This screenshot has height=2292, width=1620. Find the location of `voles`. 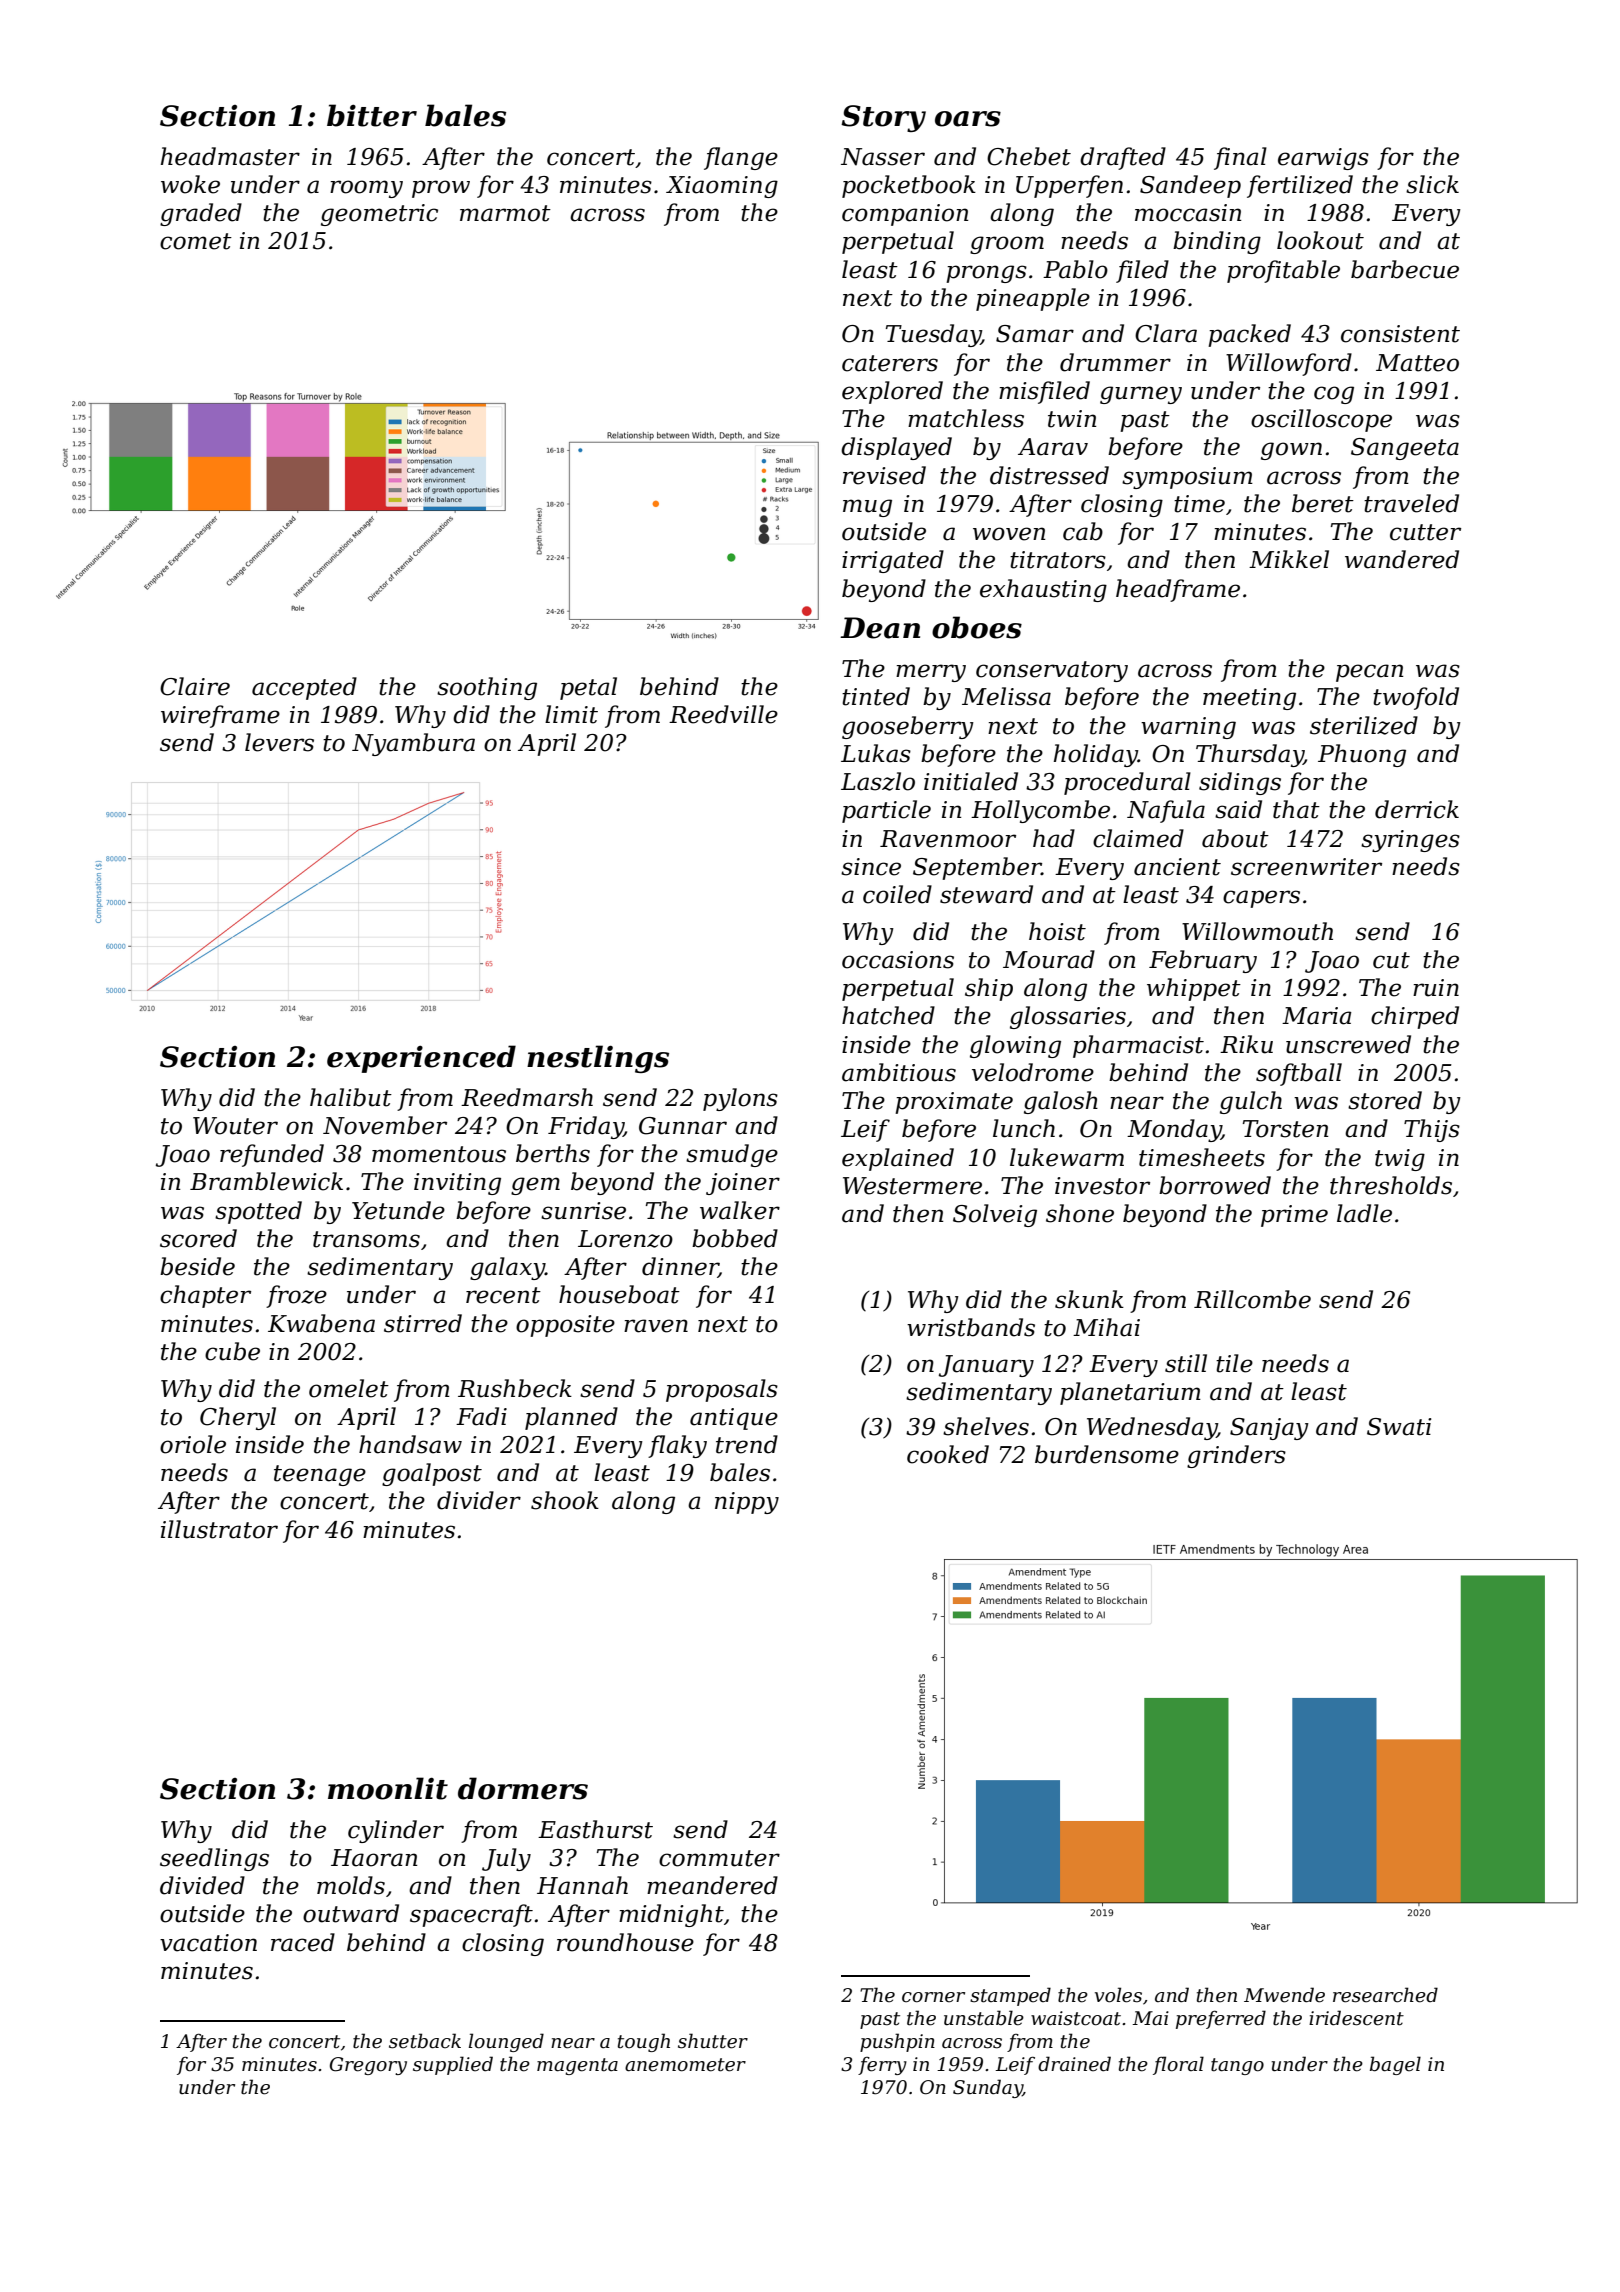

voles is located at coordinates (1118, 1995).
